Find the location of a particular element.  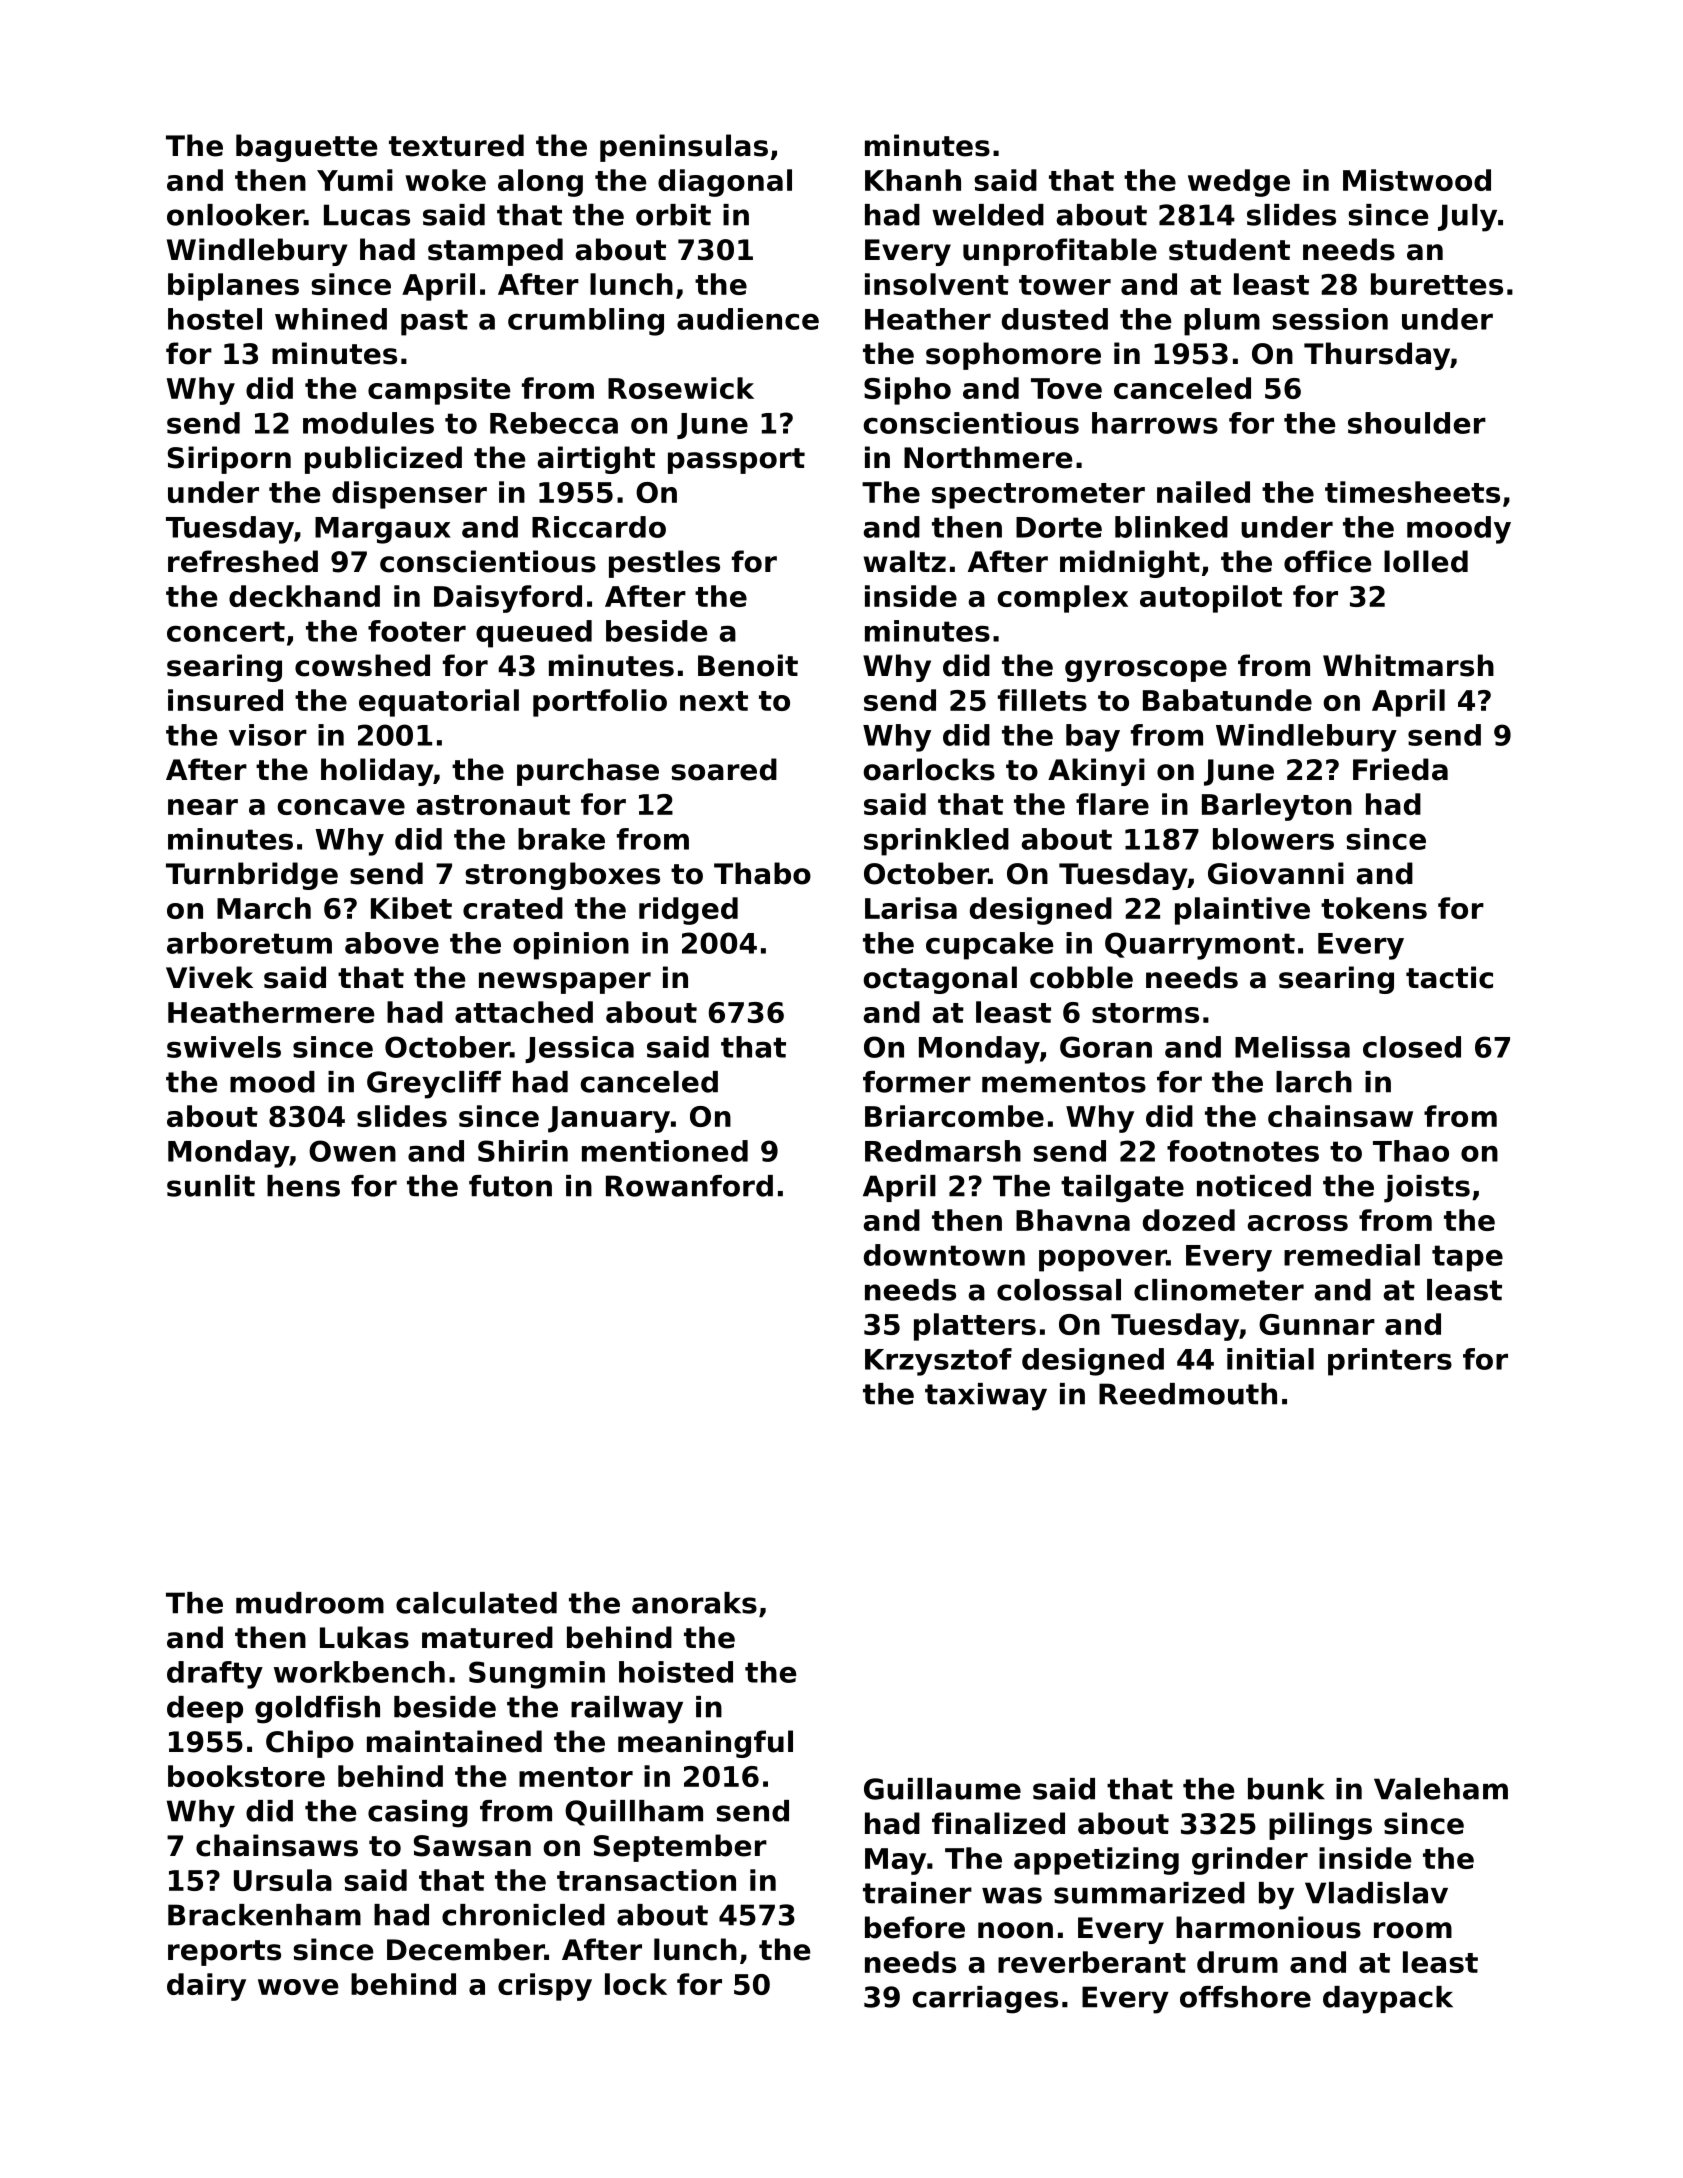

Mistwood is located at coordinates (1417, 180).
